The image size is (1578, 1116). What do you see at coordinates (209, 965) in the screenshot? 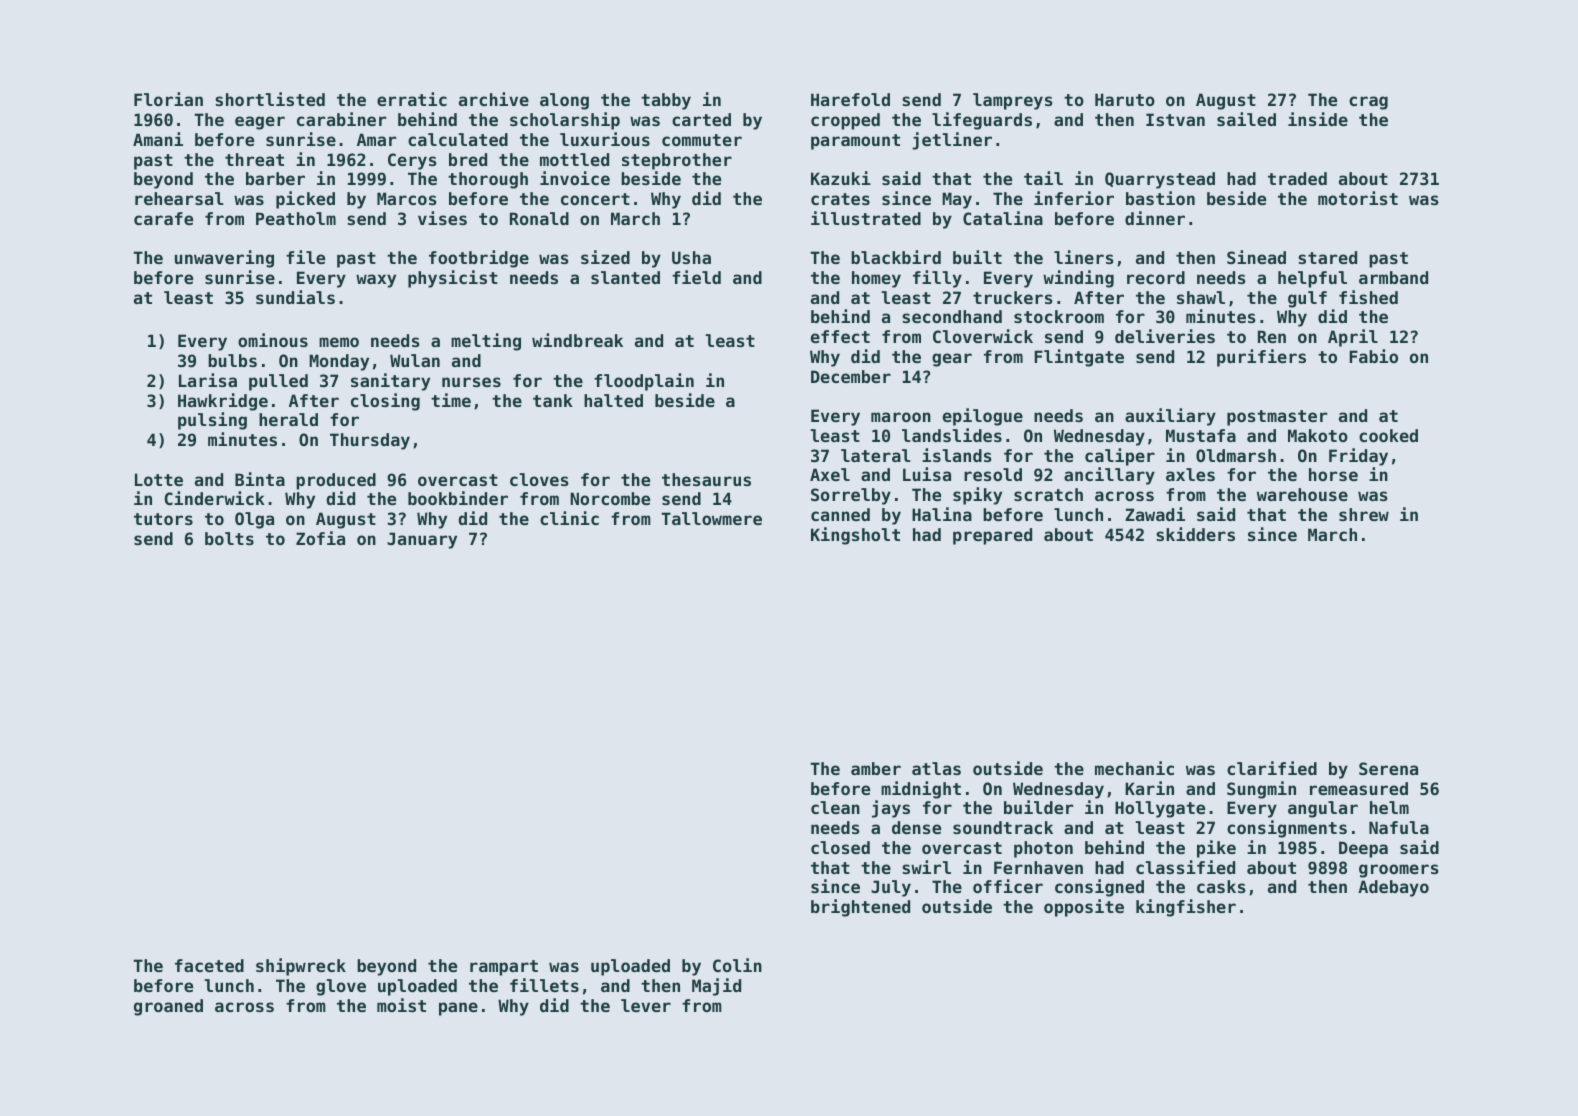
I see `faceted` at bounding box center [209, 965].
